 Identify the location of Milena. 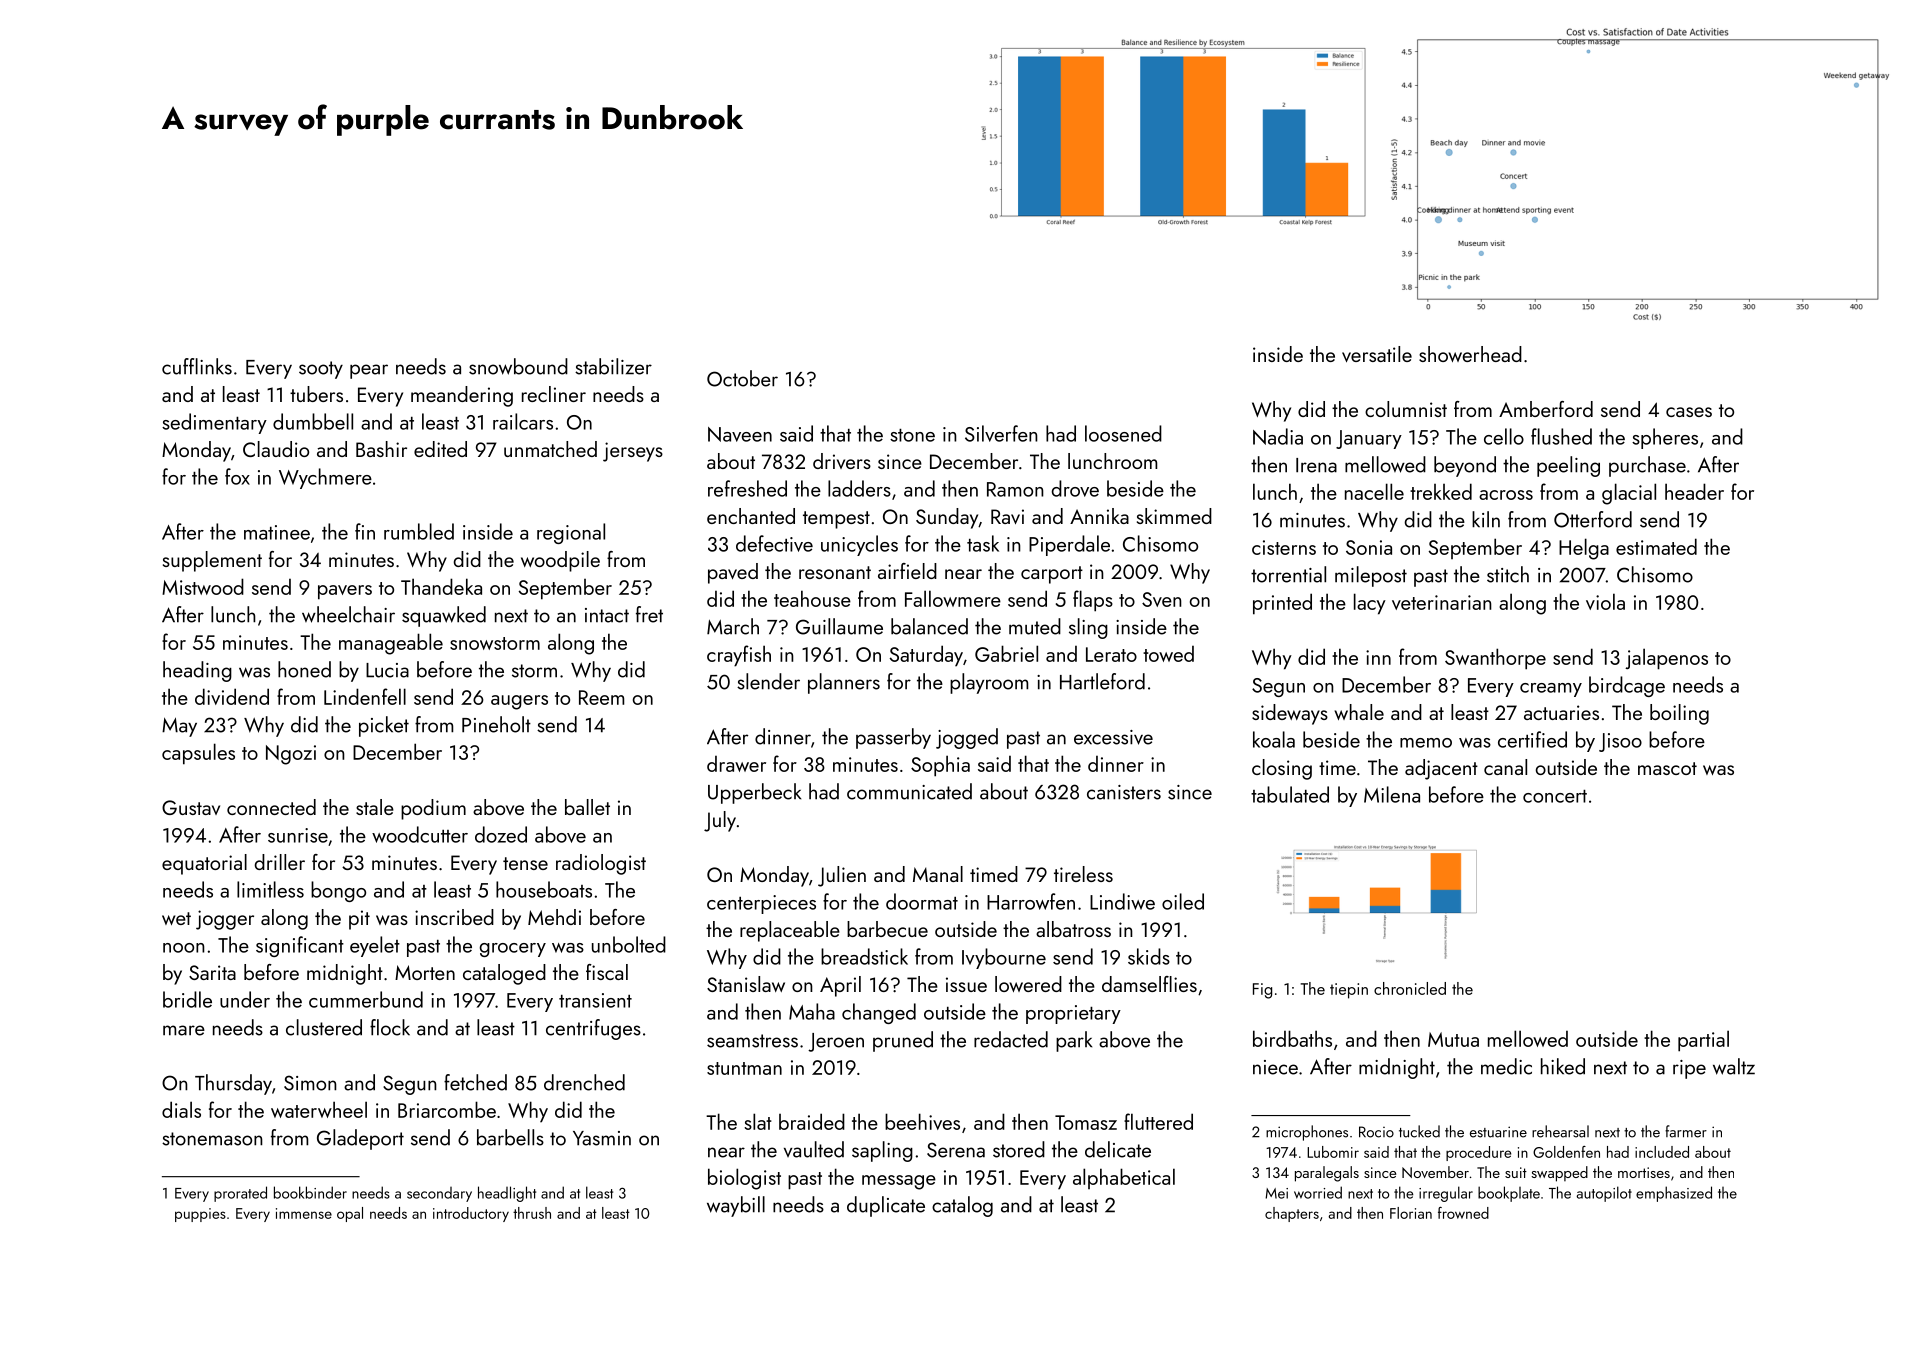
(1392, 794).
